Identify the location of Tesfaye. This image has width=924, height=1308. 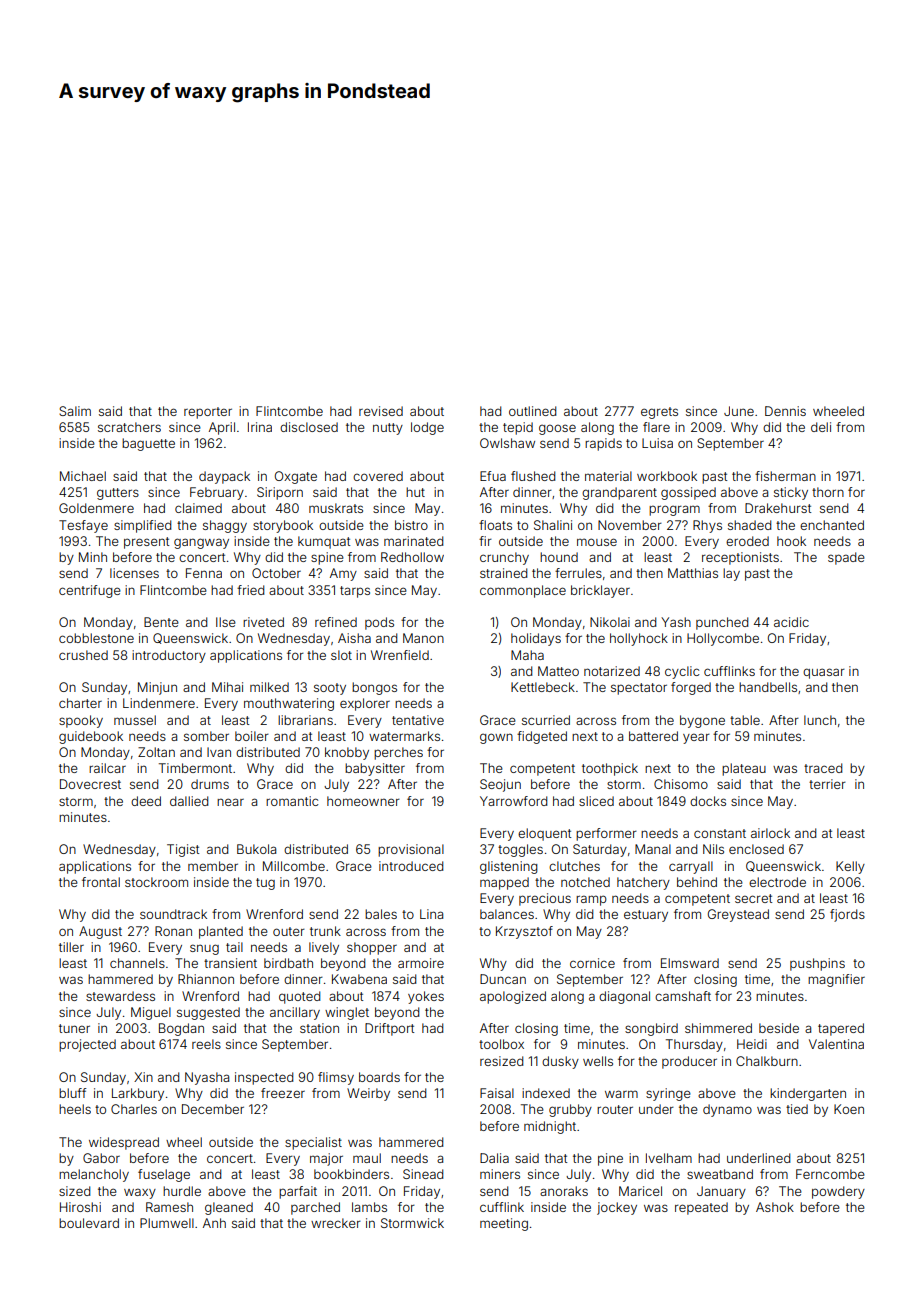
(83, 526).
